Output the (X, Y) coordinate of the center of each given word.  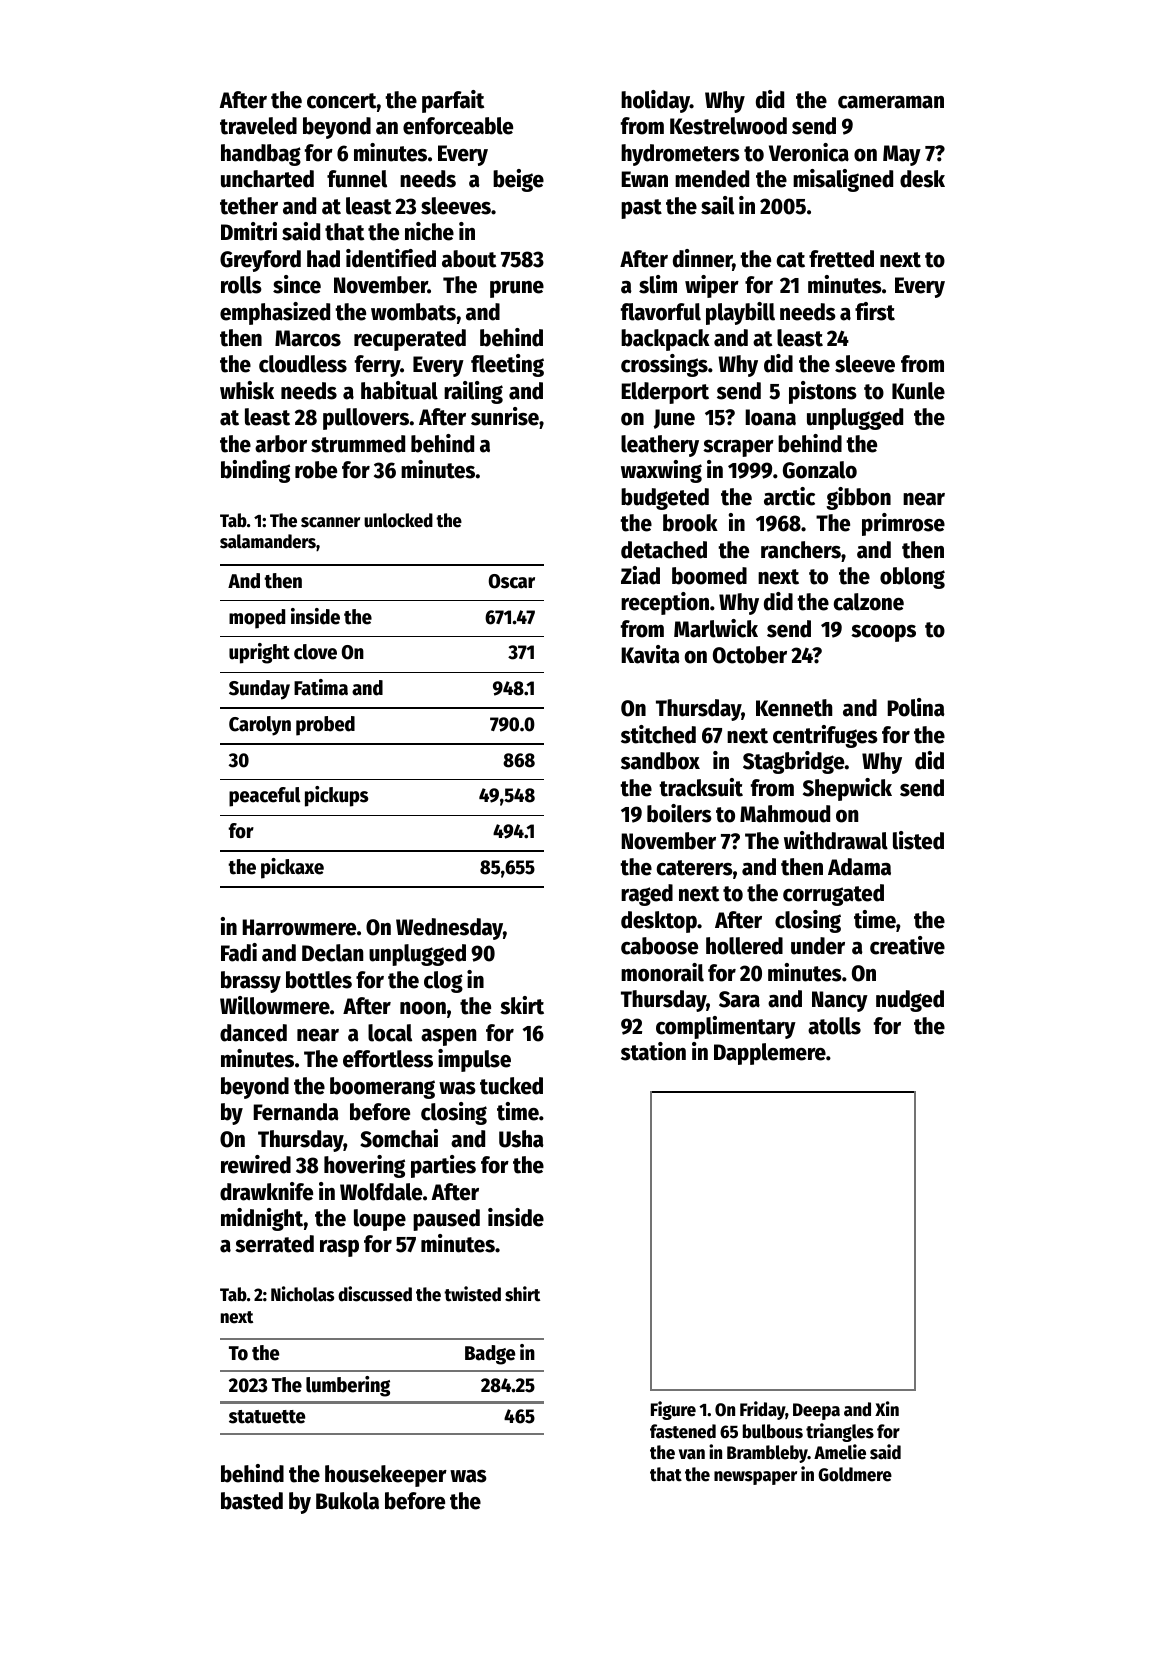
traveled (258, 126)
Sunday (259, 690)
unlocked (398, 520)
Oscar (512, 581)
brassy (251, 982)
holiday (655, 101)
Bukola (347, 1501)
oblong (912, 578)
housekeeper (386, 1476)
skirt (522, 1005)
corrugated (833, 895)
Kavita (650, 654)
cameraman (891, 102)
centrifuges (825, 736)
